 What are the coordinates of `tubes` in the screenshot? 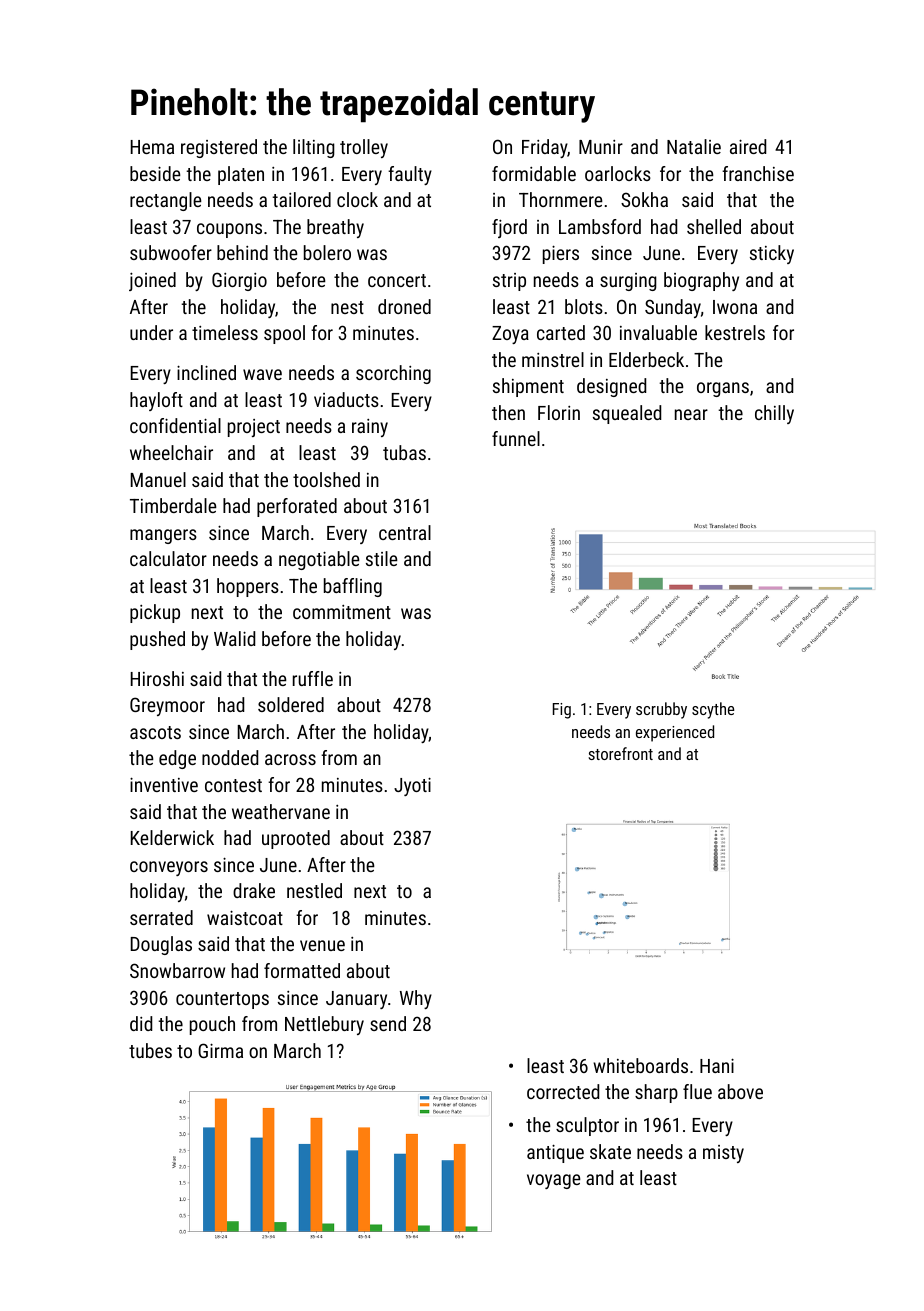 It's located at (150, 1050).
